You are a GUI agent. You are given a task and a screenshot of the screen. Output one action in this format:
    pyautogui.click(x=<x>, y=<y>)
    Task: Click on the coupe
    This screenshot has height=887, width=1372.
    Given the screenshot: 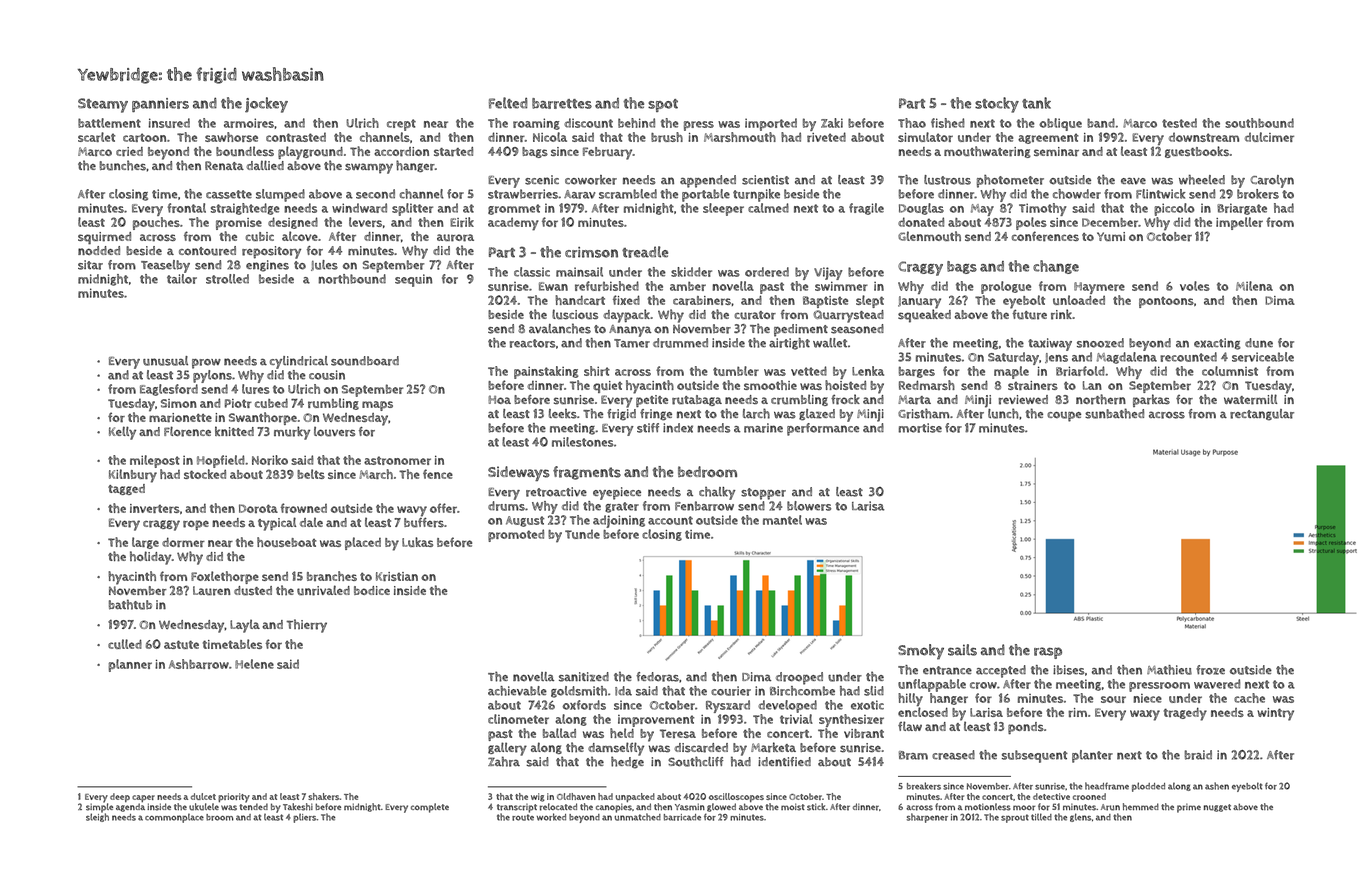 What is the action you would take?
    pyautogui.click(x=1064, y=417)
